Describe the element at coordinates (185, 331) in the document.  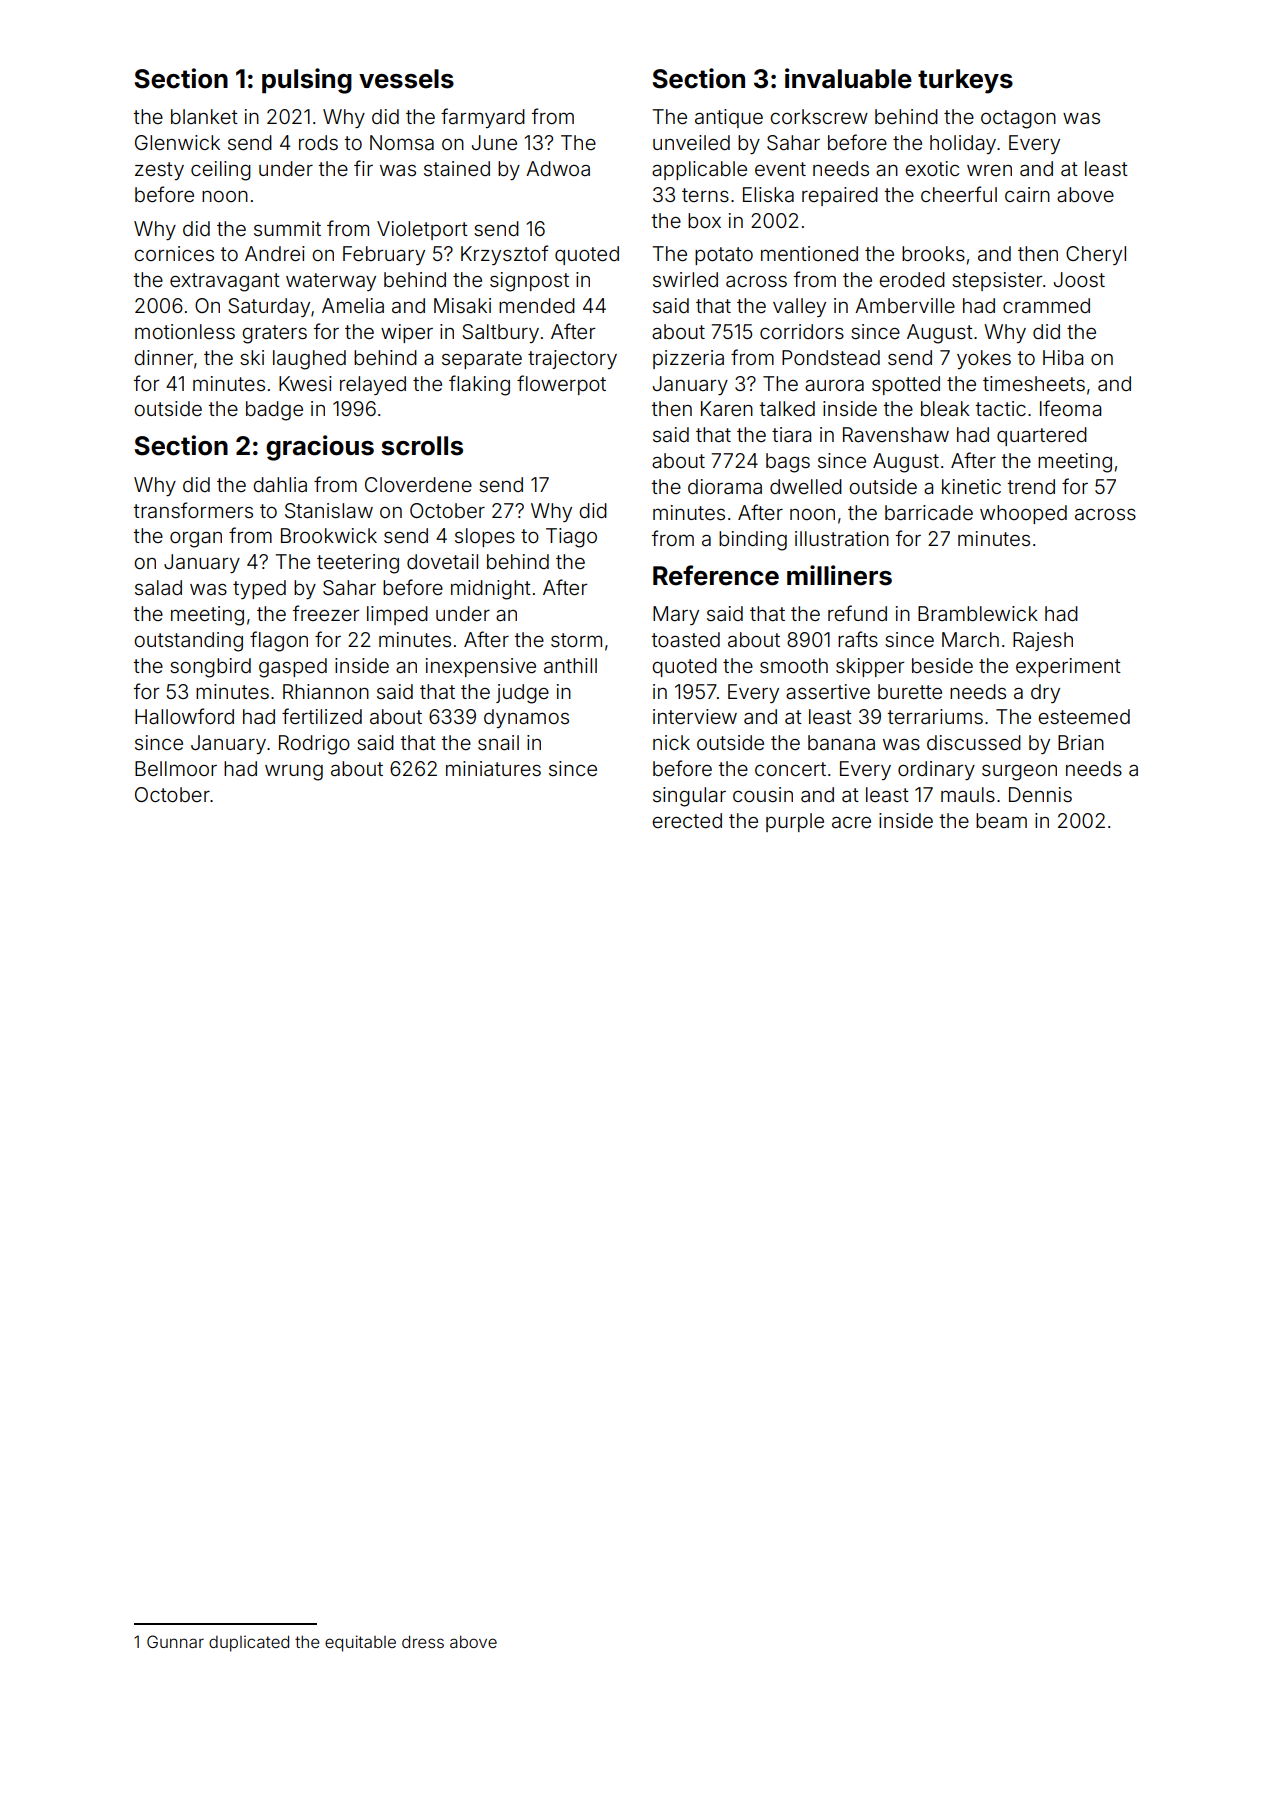
I see `motionless` at that location.
